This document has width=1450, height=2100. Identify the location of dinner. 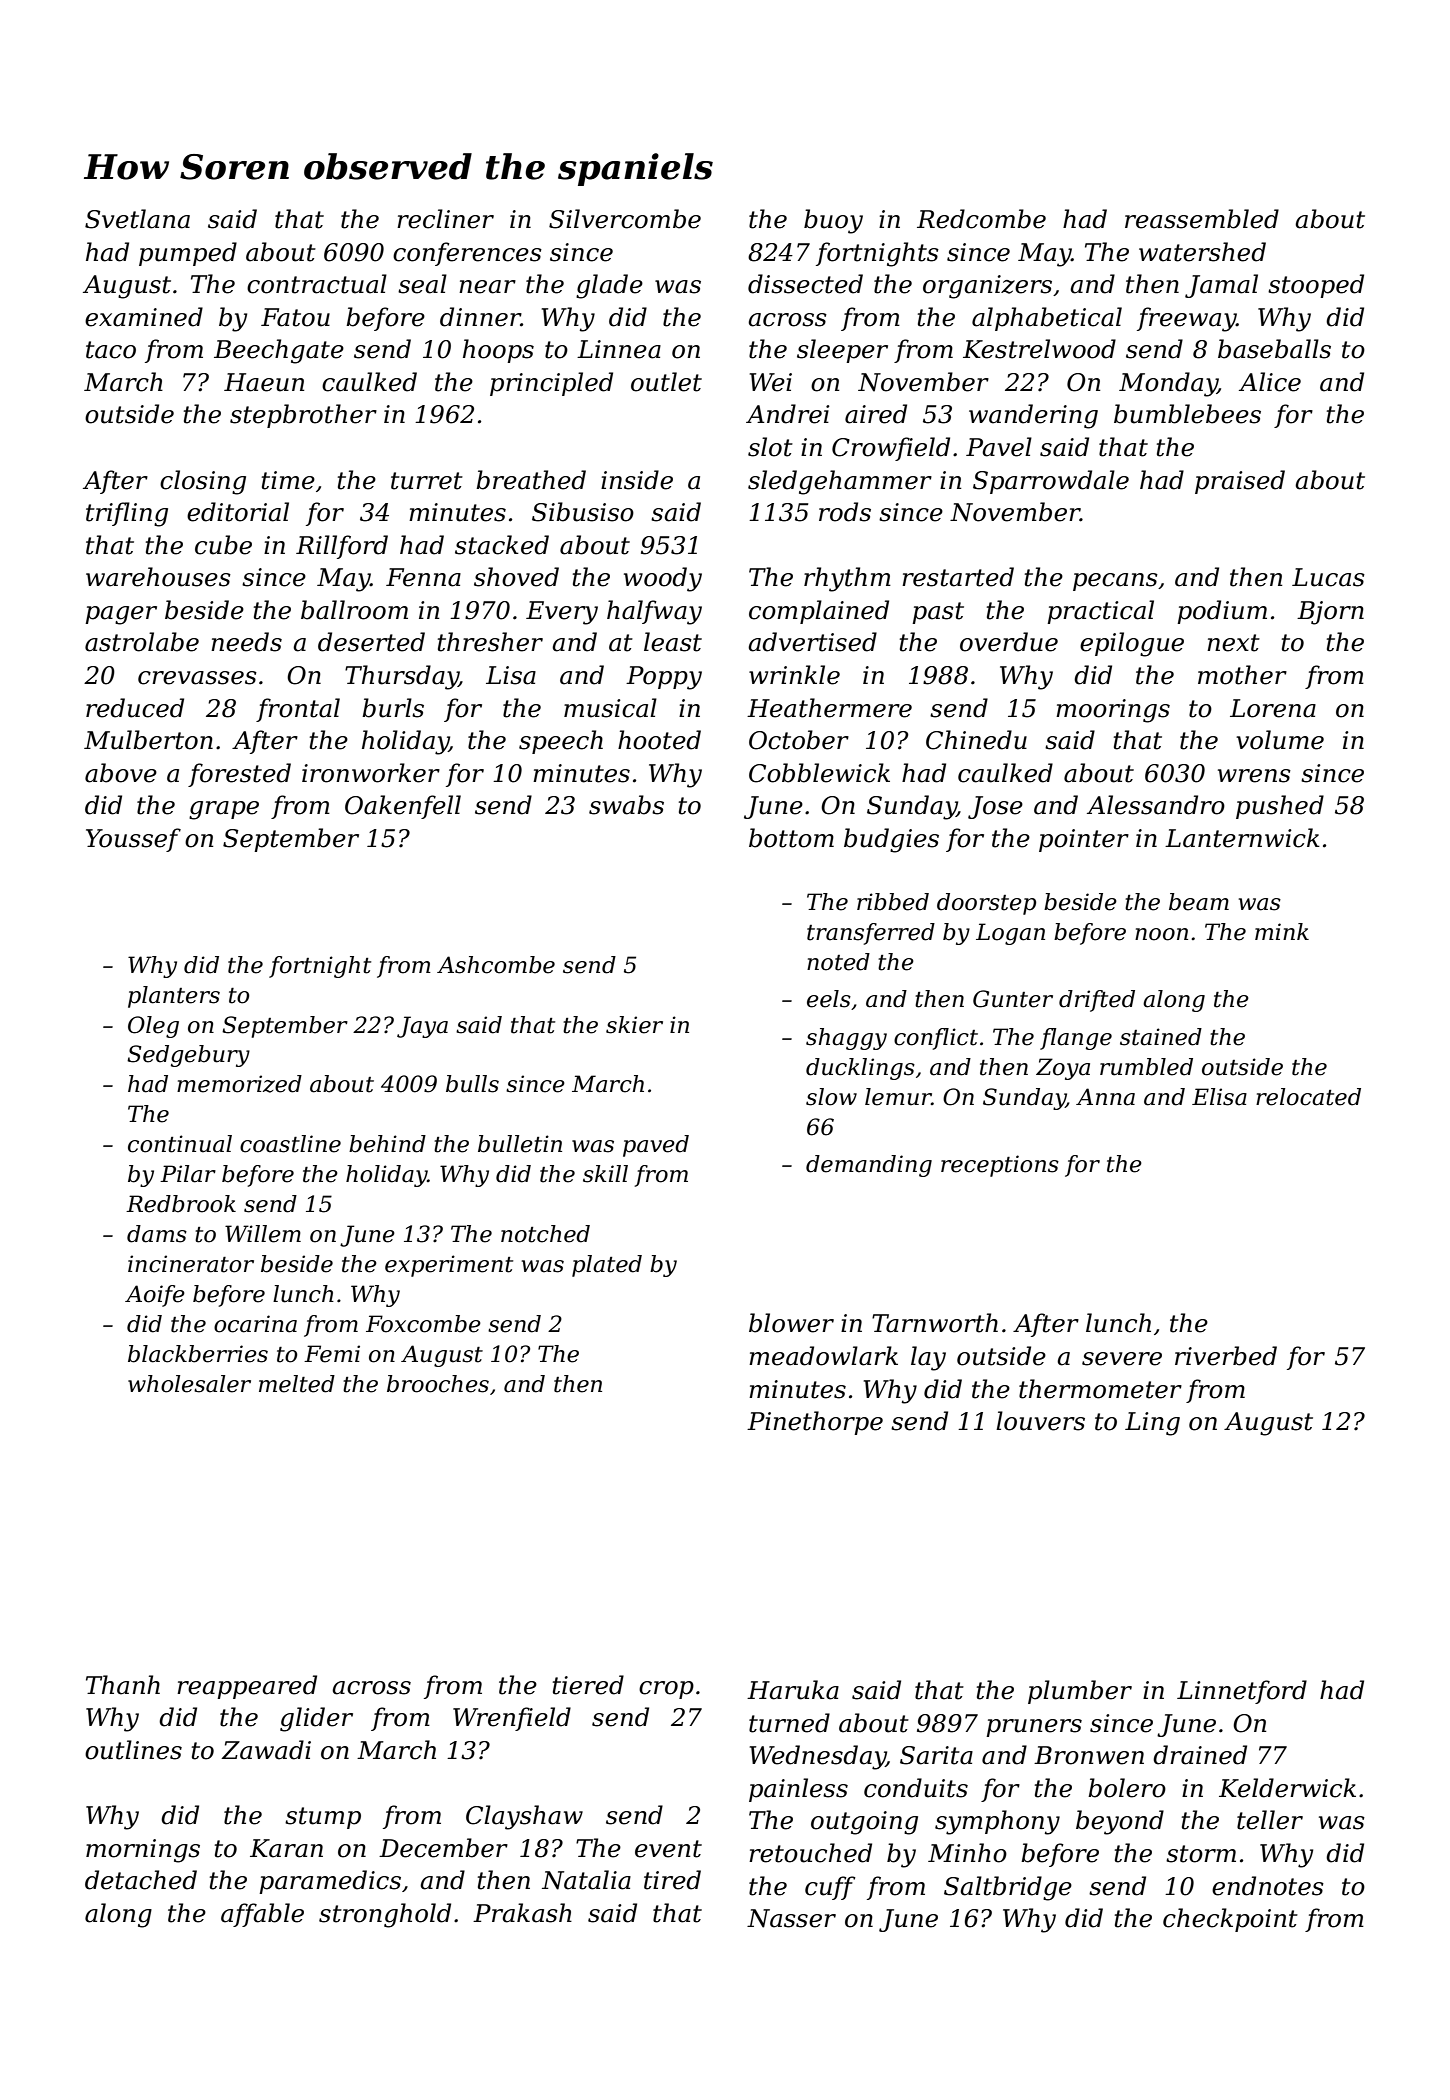
(480, 317).
